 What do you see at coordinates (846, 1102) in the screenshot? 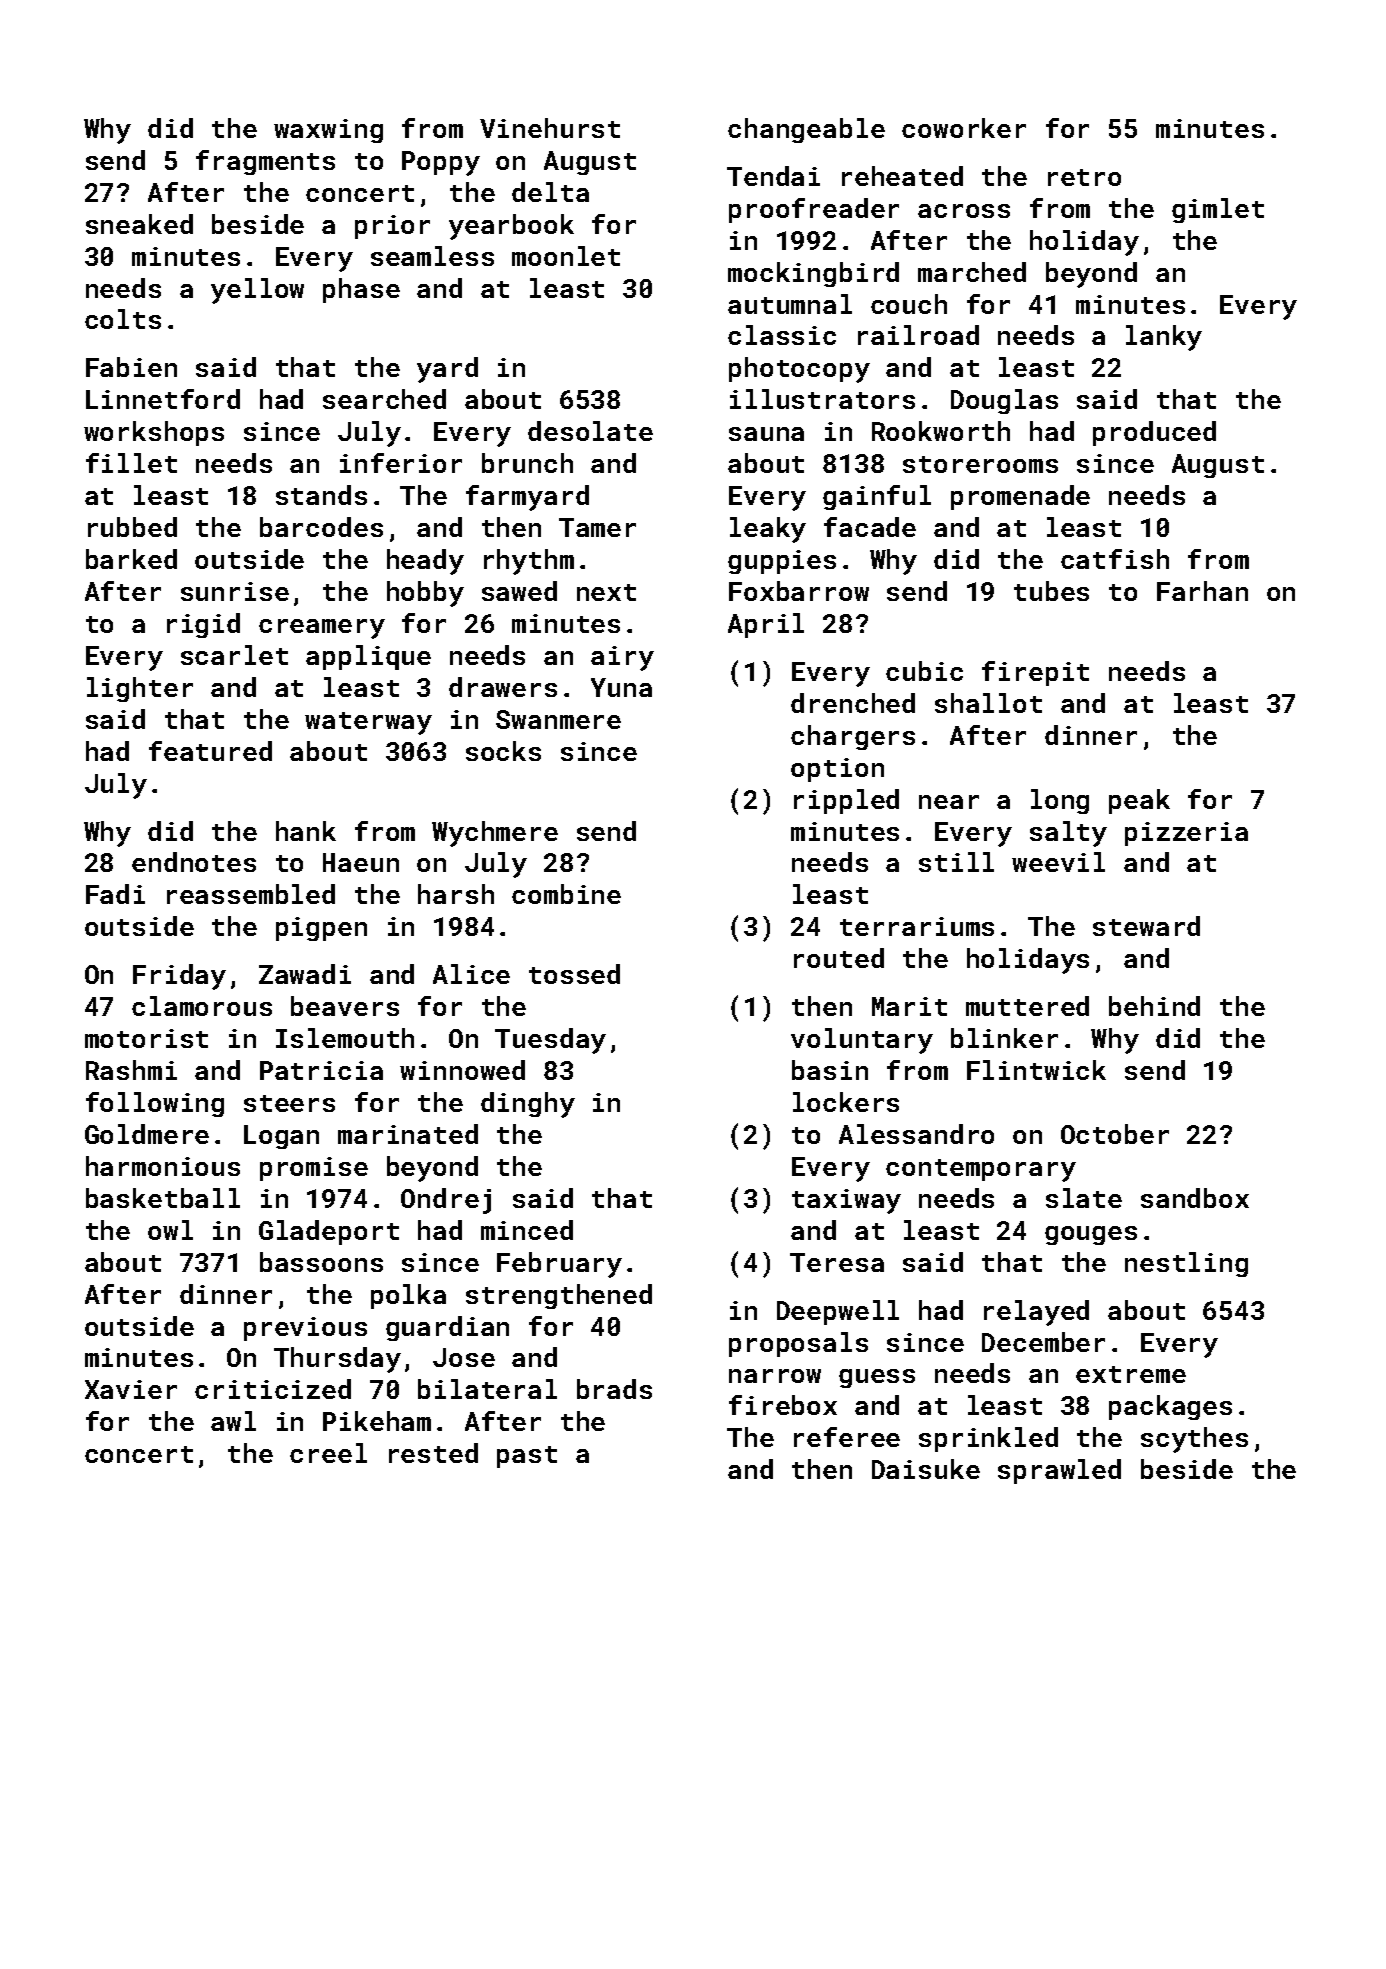
I see `lockers` at bounding box center [846, 1102].
